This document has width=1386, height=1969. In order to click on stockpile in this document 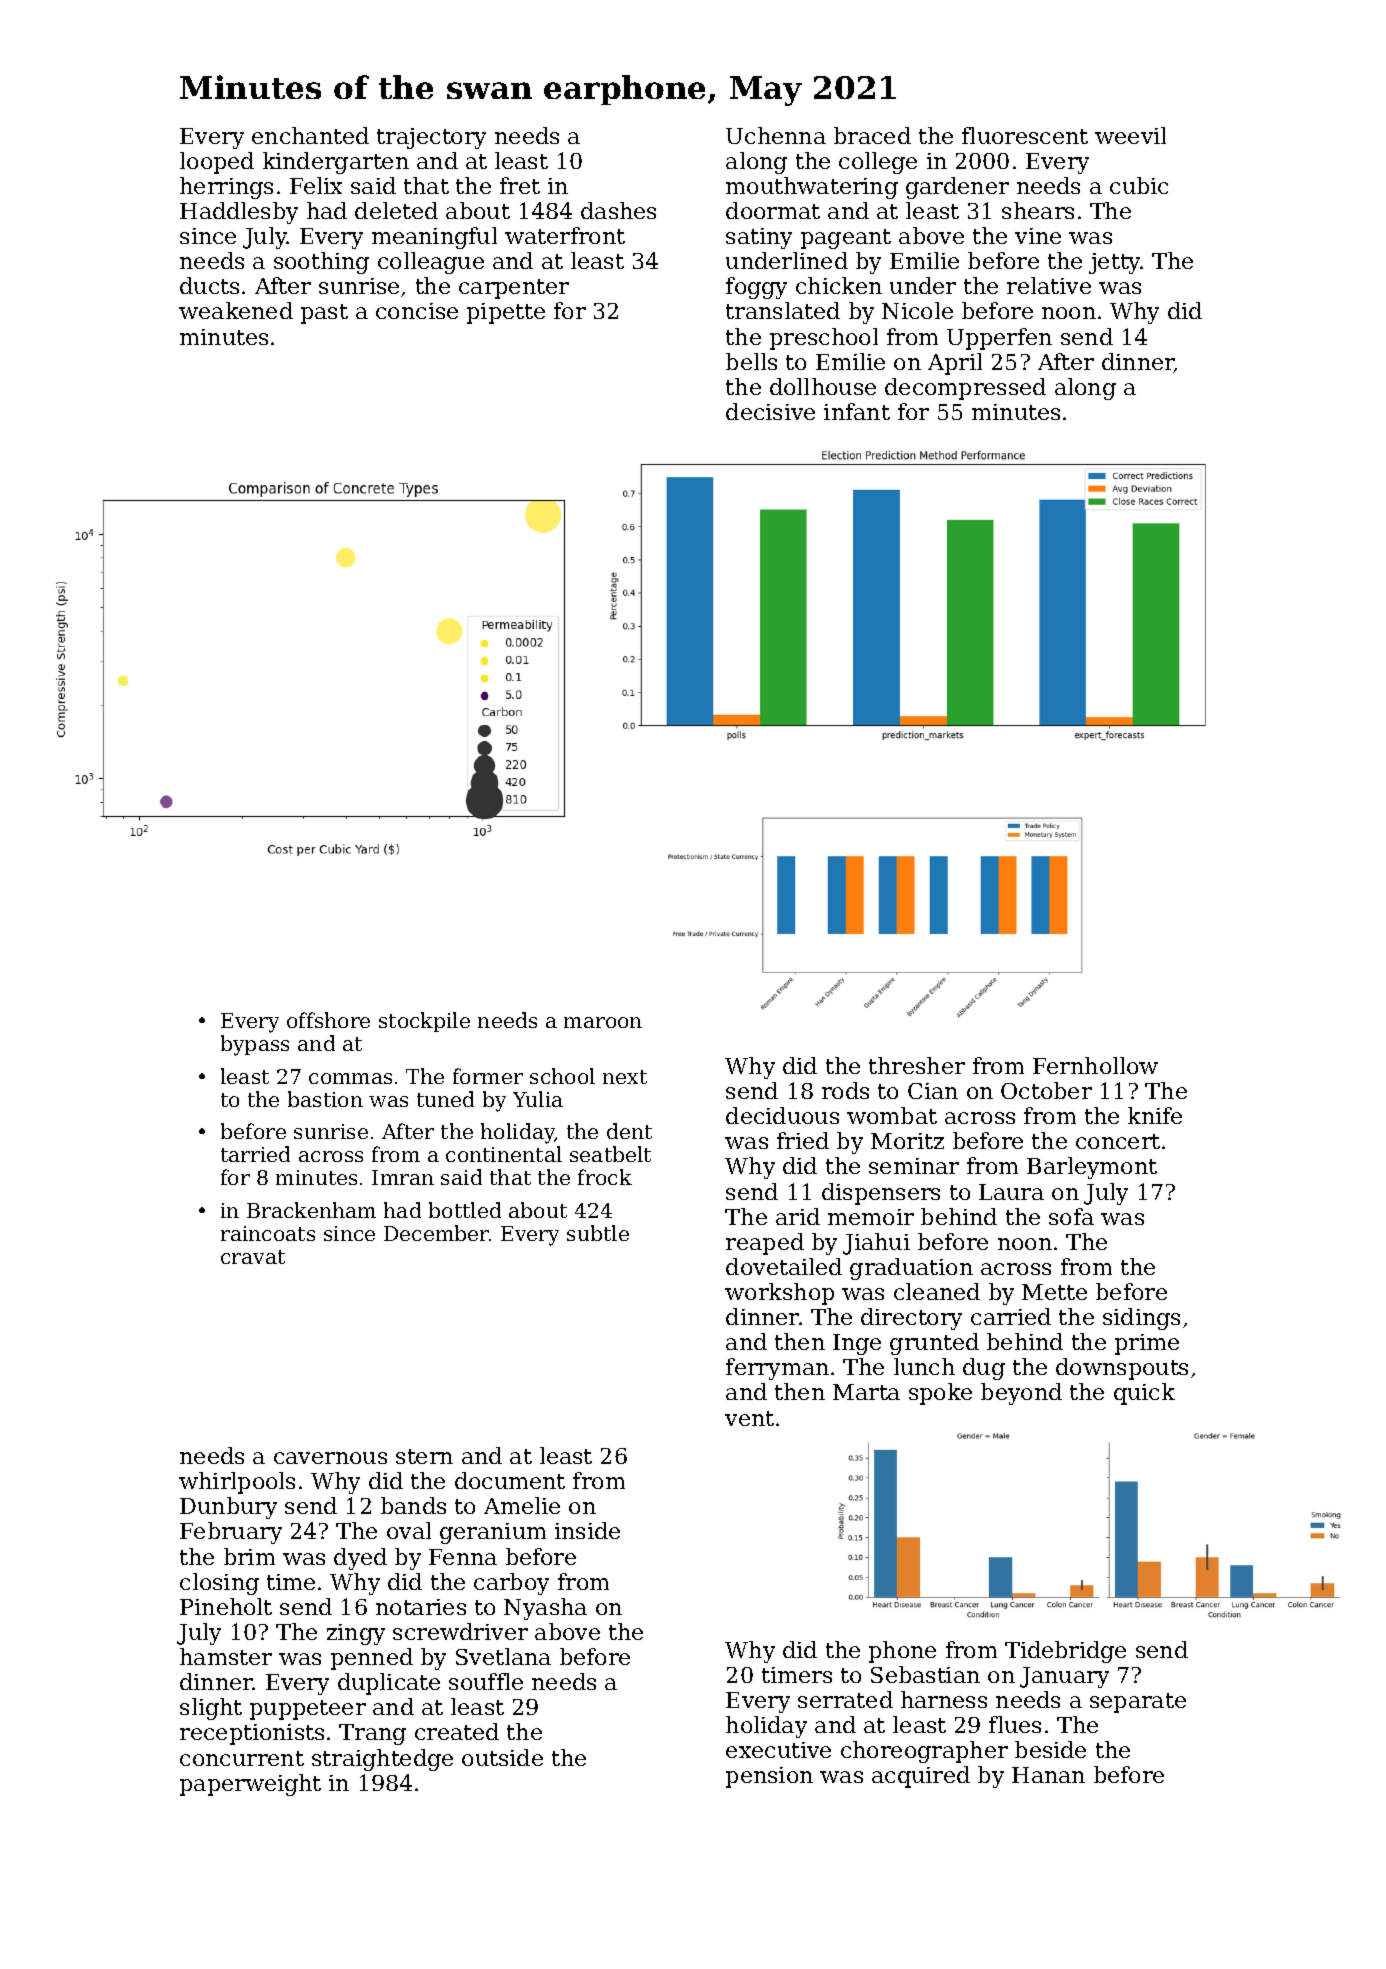, I will do `click(424, 1022)`.
